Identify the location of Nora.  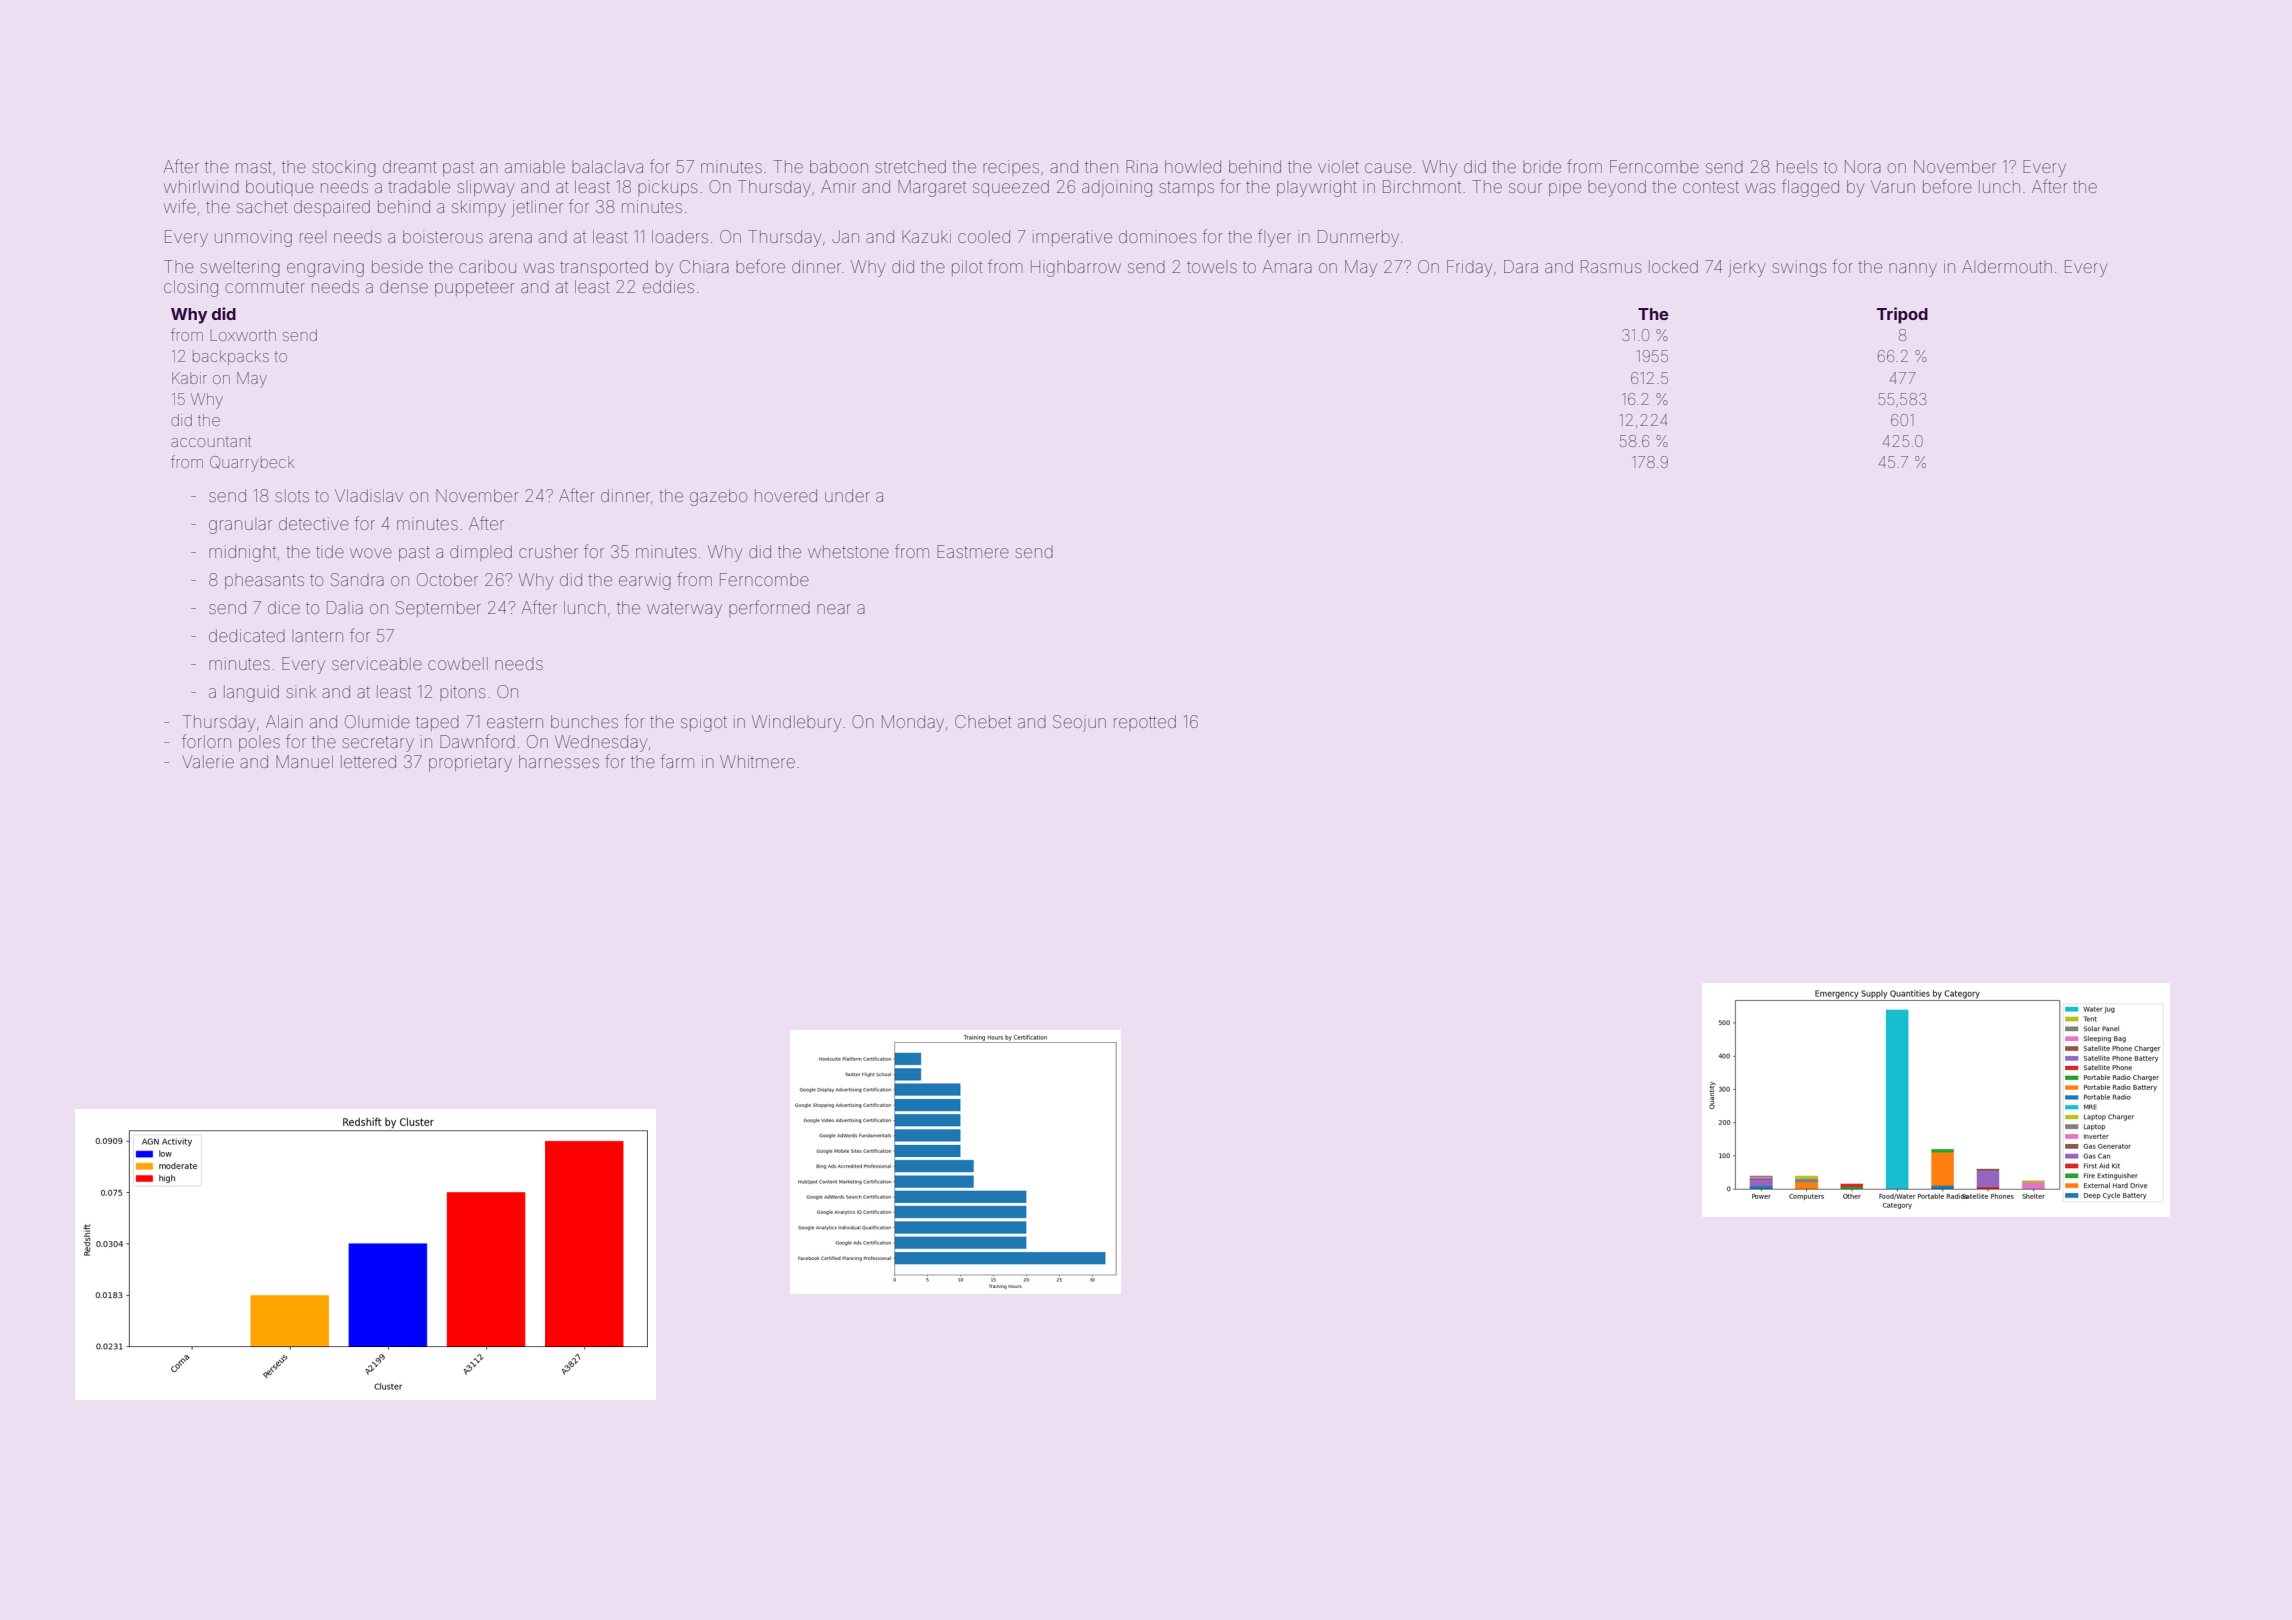
(1863, 166).
